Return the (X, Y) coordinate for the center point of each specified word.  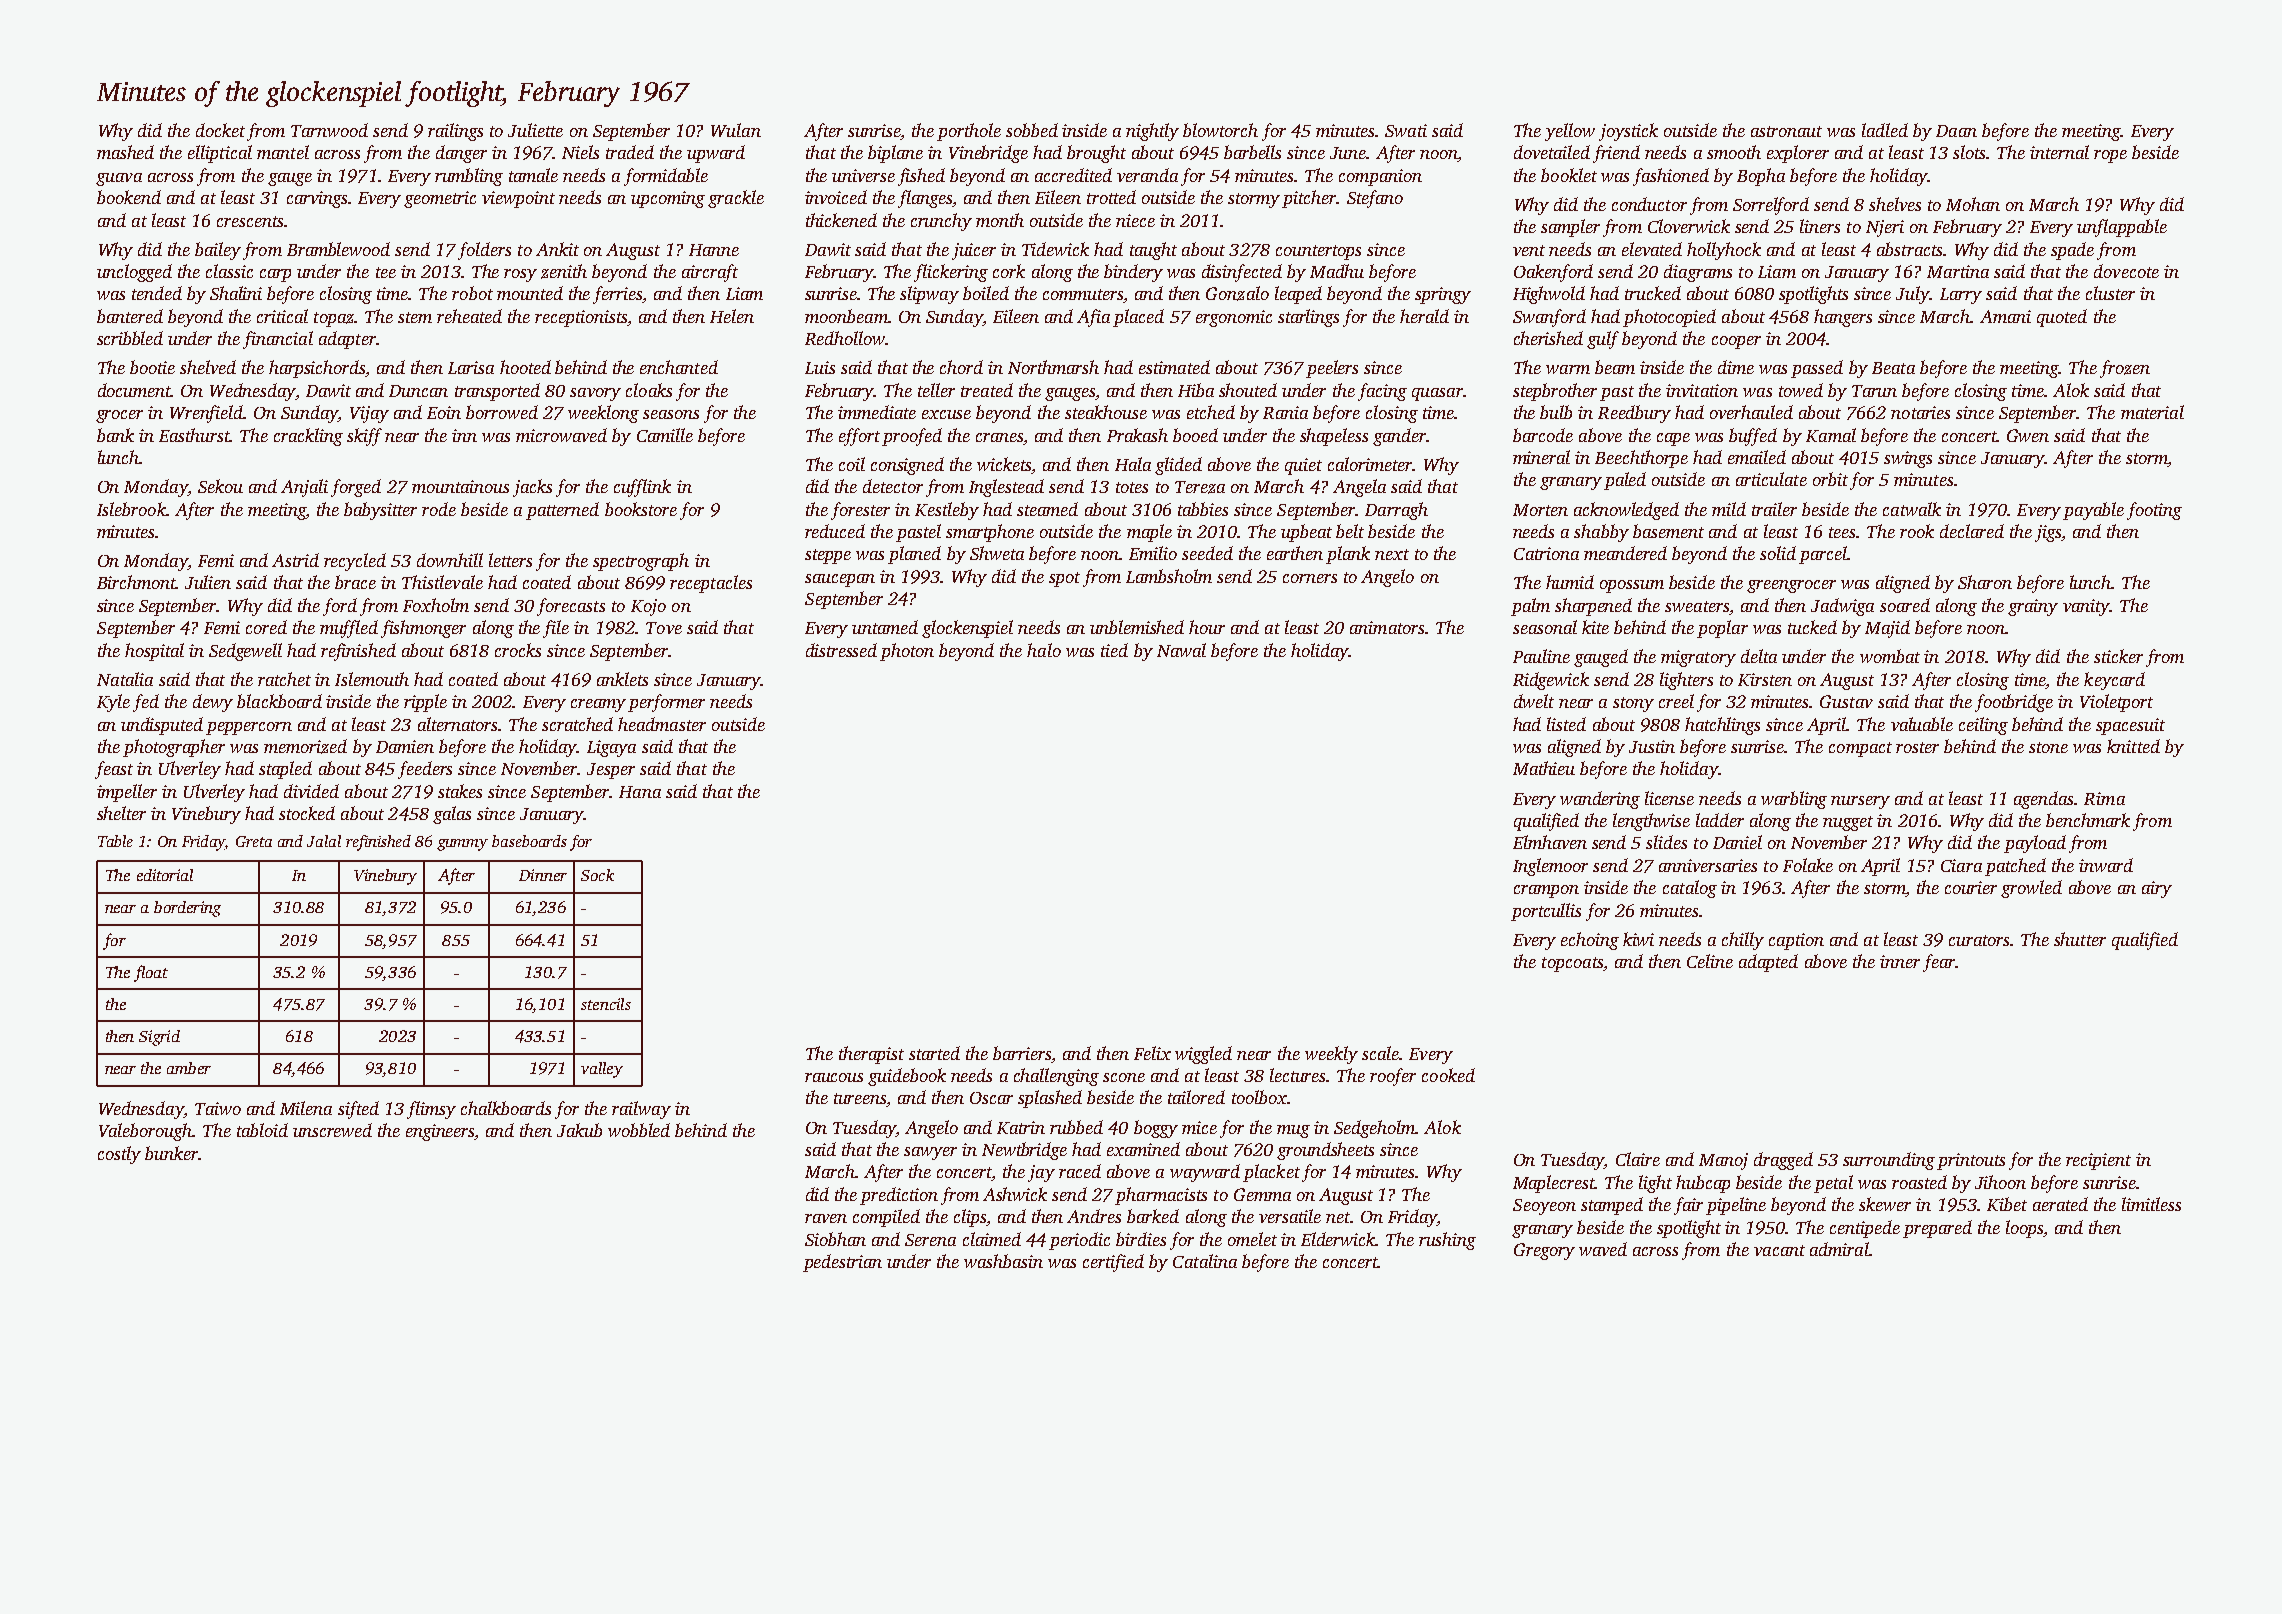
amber (189, 1068)
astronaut (1786, 131)
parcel (1823, 555)
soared (1905, 605)
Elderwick (1338, 1239)
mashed (125, 152)
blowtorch (1220, 130)
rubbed (1076, 1127)
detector (893, 486)
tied (1114, 650)
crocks (518, 650)
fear (1939, 963)
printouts (1971, 1161)
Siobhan (835, 1239)
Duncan (418, 391)
